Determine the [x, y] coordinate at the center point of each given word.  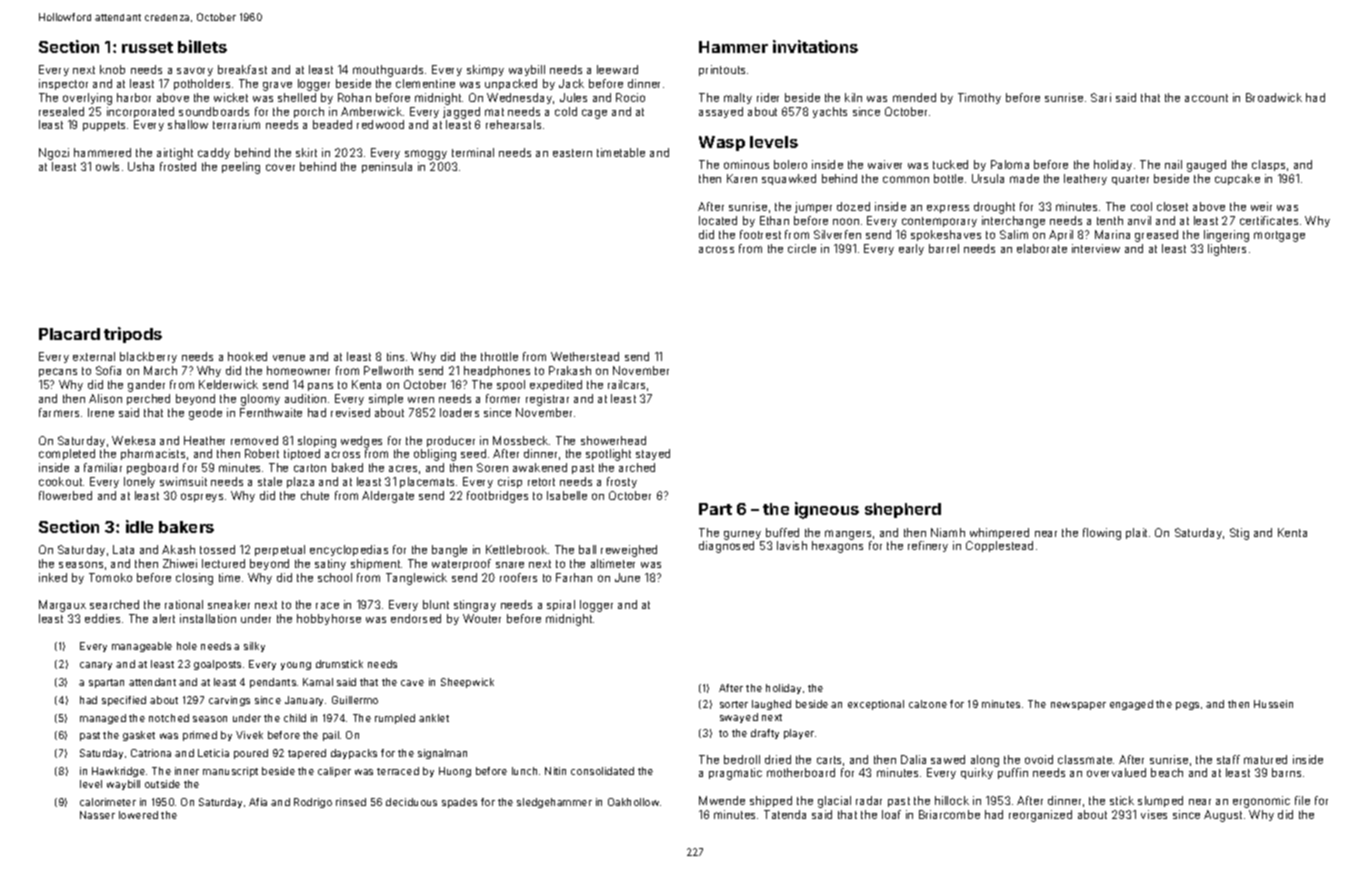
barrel [944, 248]
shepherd [903, 510]
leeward [617, 69]
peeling [241, 168]
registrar [547, 400]
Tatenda [785, 814]
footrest [760, 234]
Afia [258, 802]
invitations [815, 46]
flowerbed [65, 495]
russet [147, 47]
